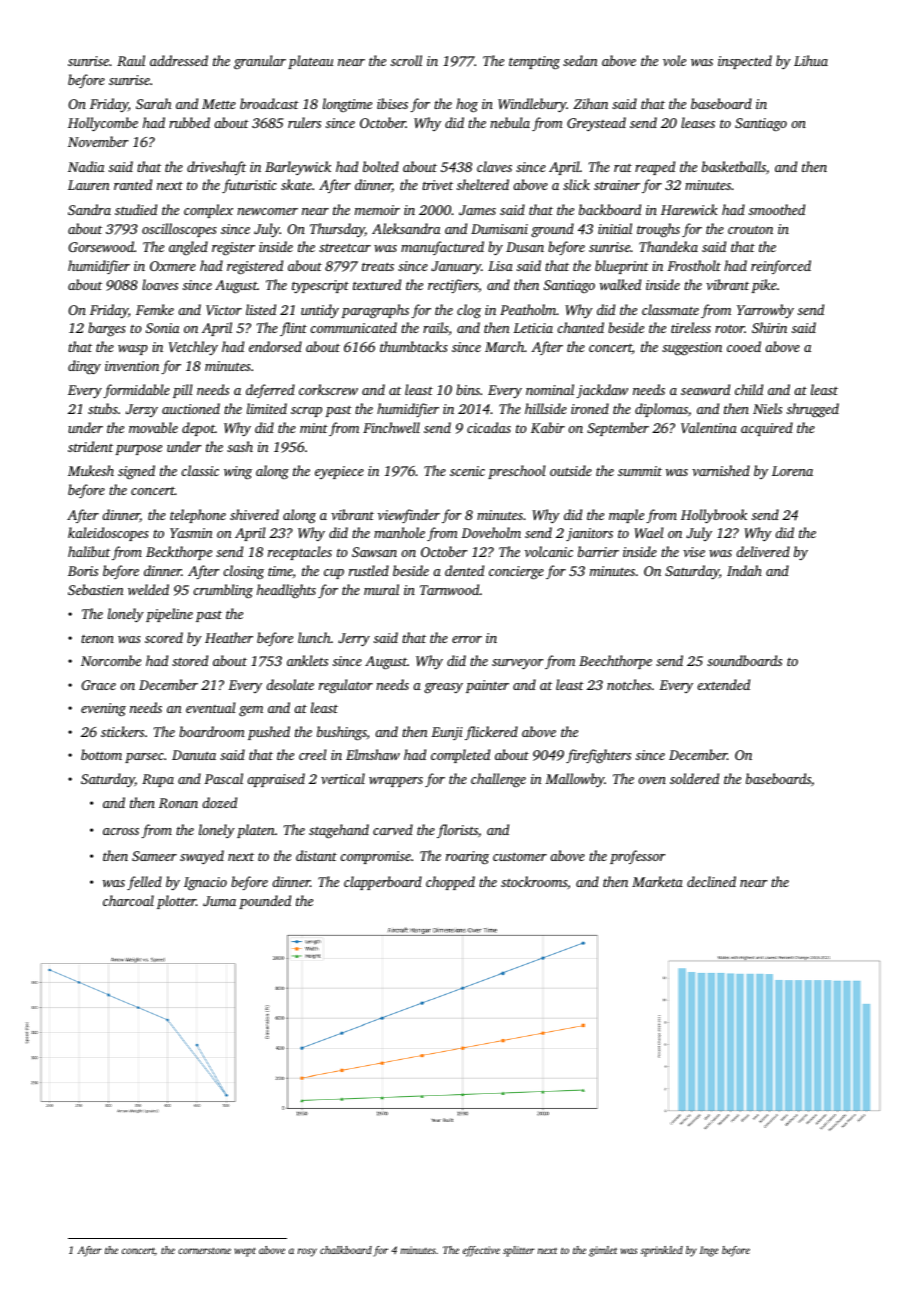 The height and width of the screenshot is (1316, 908). I want to click on Femke, so click(155, 309).
